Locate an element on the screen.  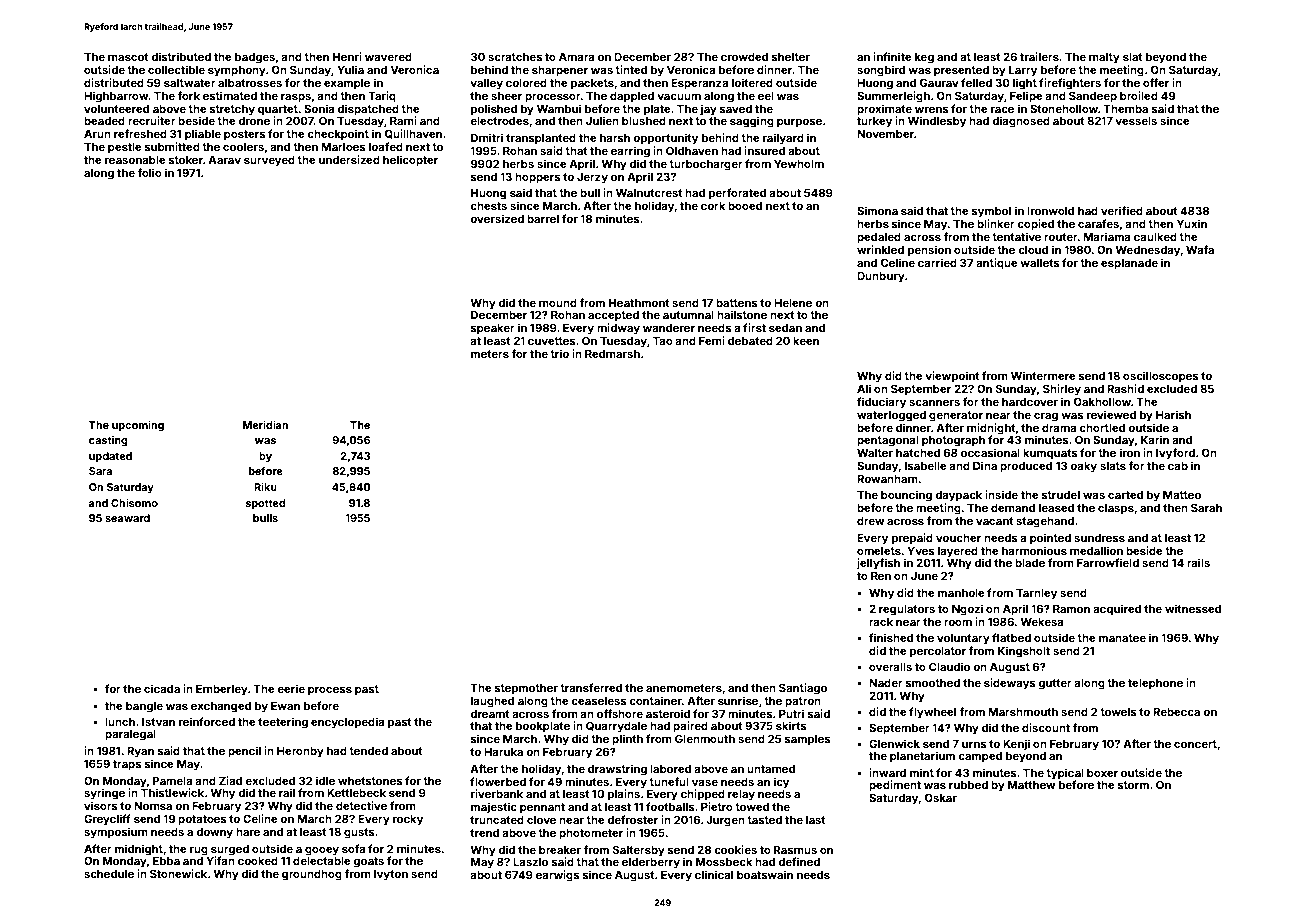
upcoming is located at coordinates (138, 426).
